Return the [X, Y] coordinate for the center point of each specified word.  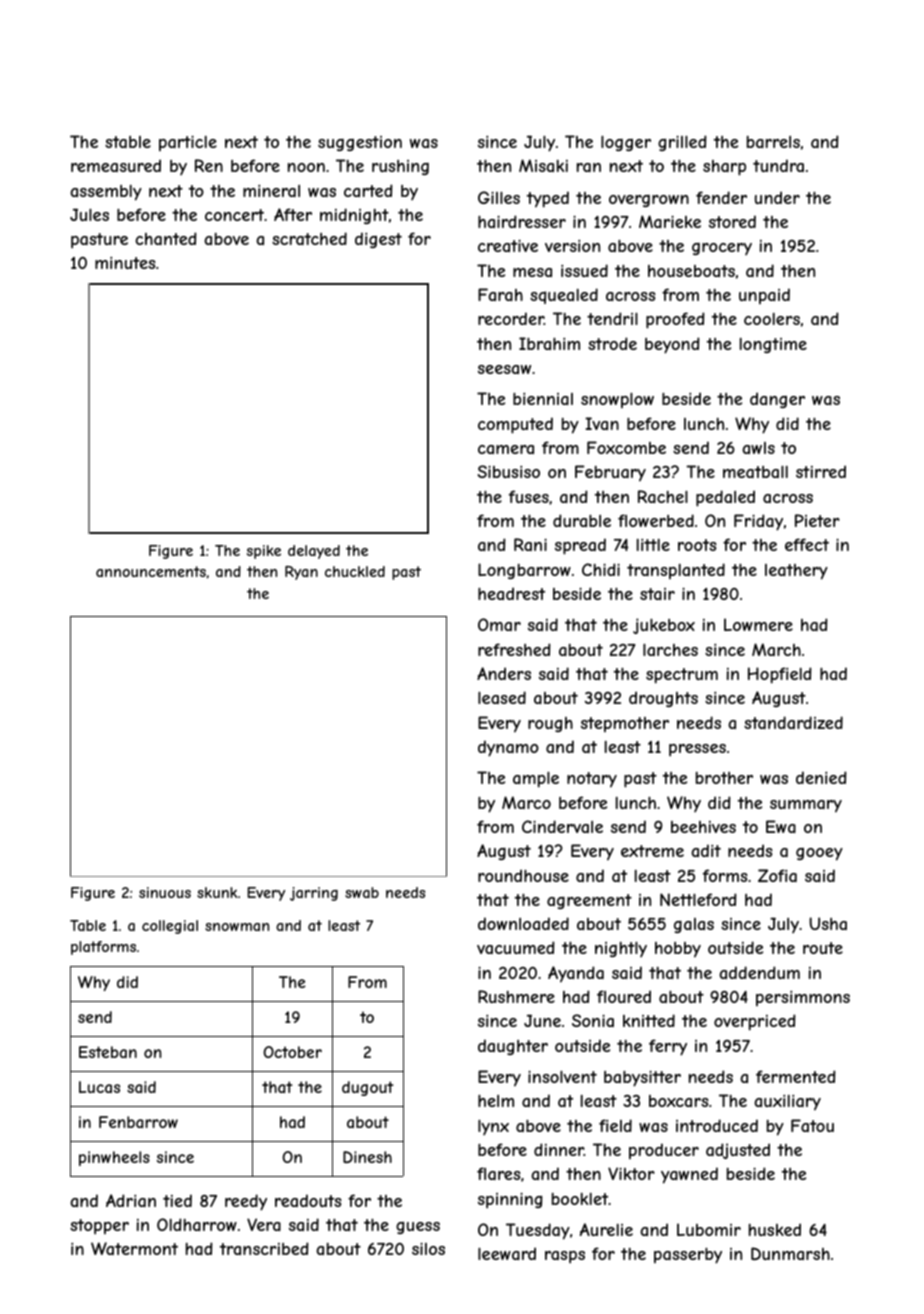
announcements [151, 571]
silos [428, 1248]
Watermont [134, 1248]
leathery [796, 572]
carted [368, 190]
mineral [271, 190]
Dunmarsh [790, 1253]
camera [506, 449]
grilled [682, 143]
